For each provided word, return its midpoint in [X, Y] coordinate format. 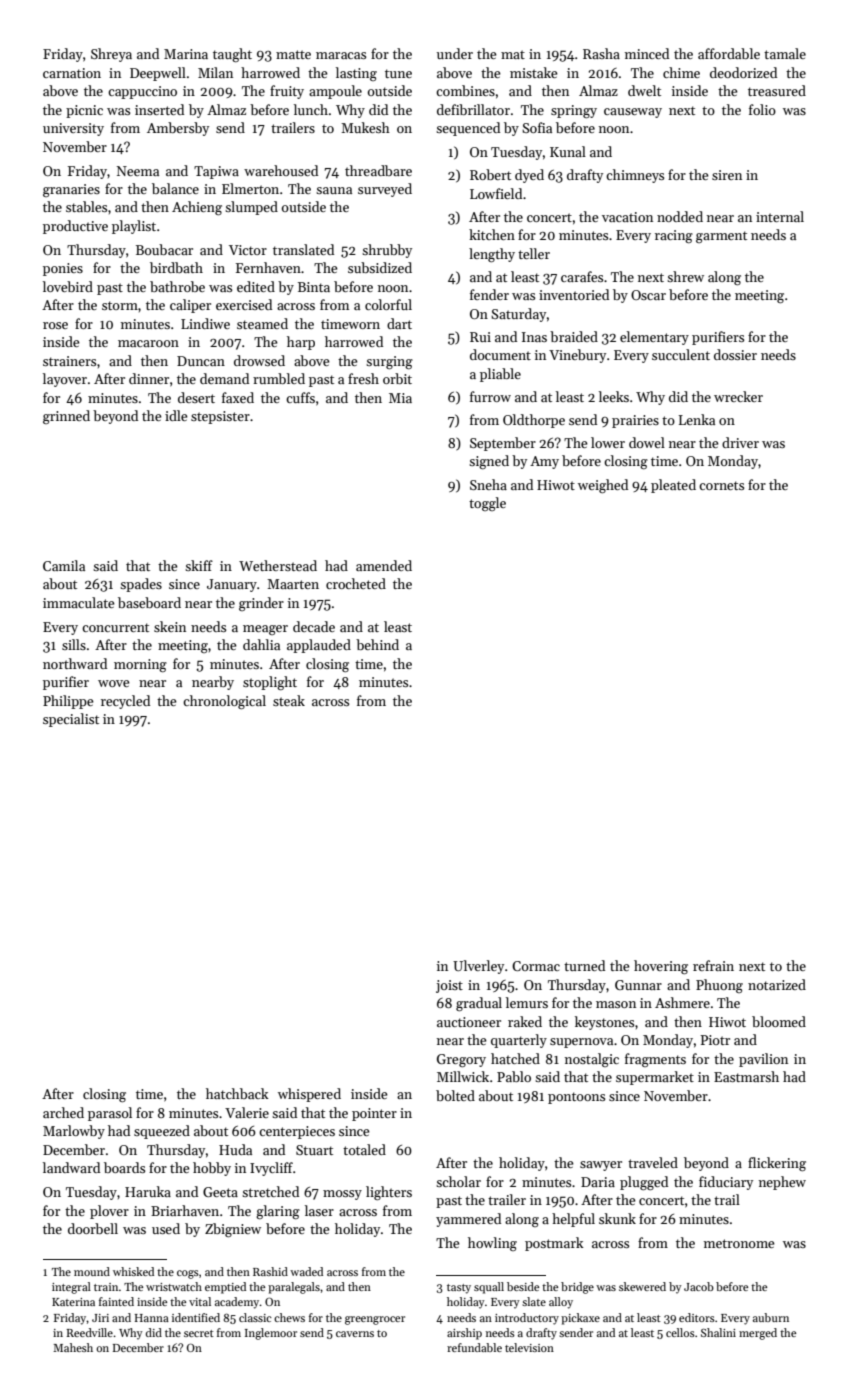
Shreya [111, 55]
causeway [633, 113]
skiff [199, 565]
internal [780, 216]
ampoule [335, 92]
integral [71, 1288]
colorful [388, 304]
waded [306, 1271]
